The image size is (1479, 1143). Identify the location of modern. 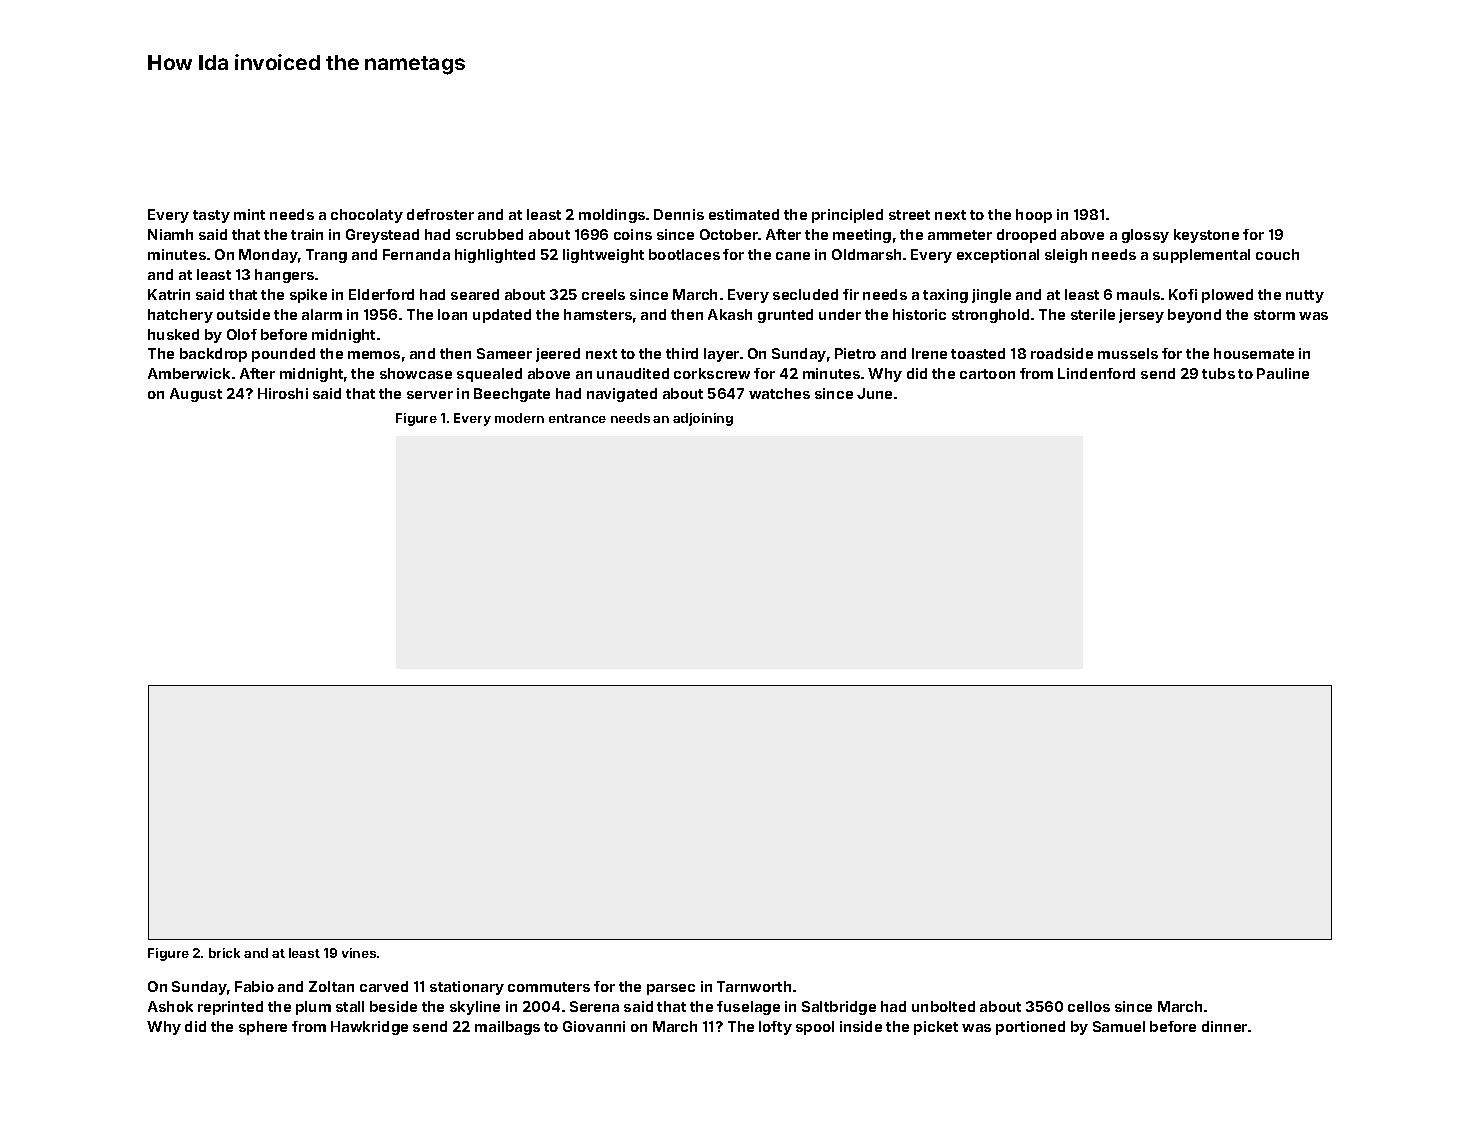
(519, 418).
